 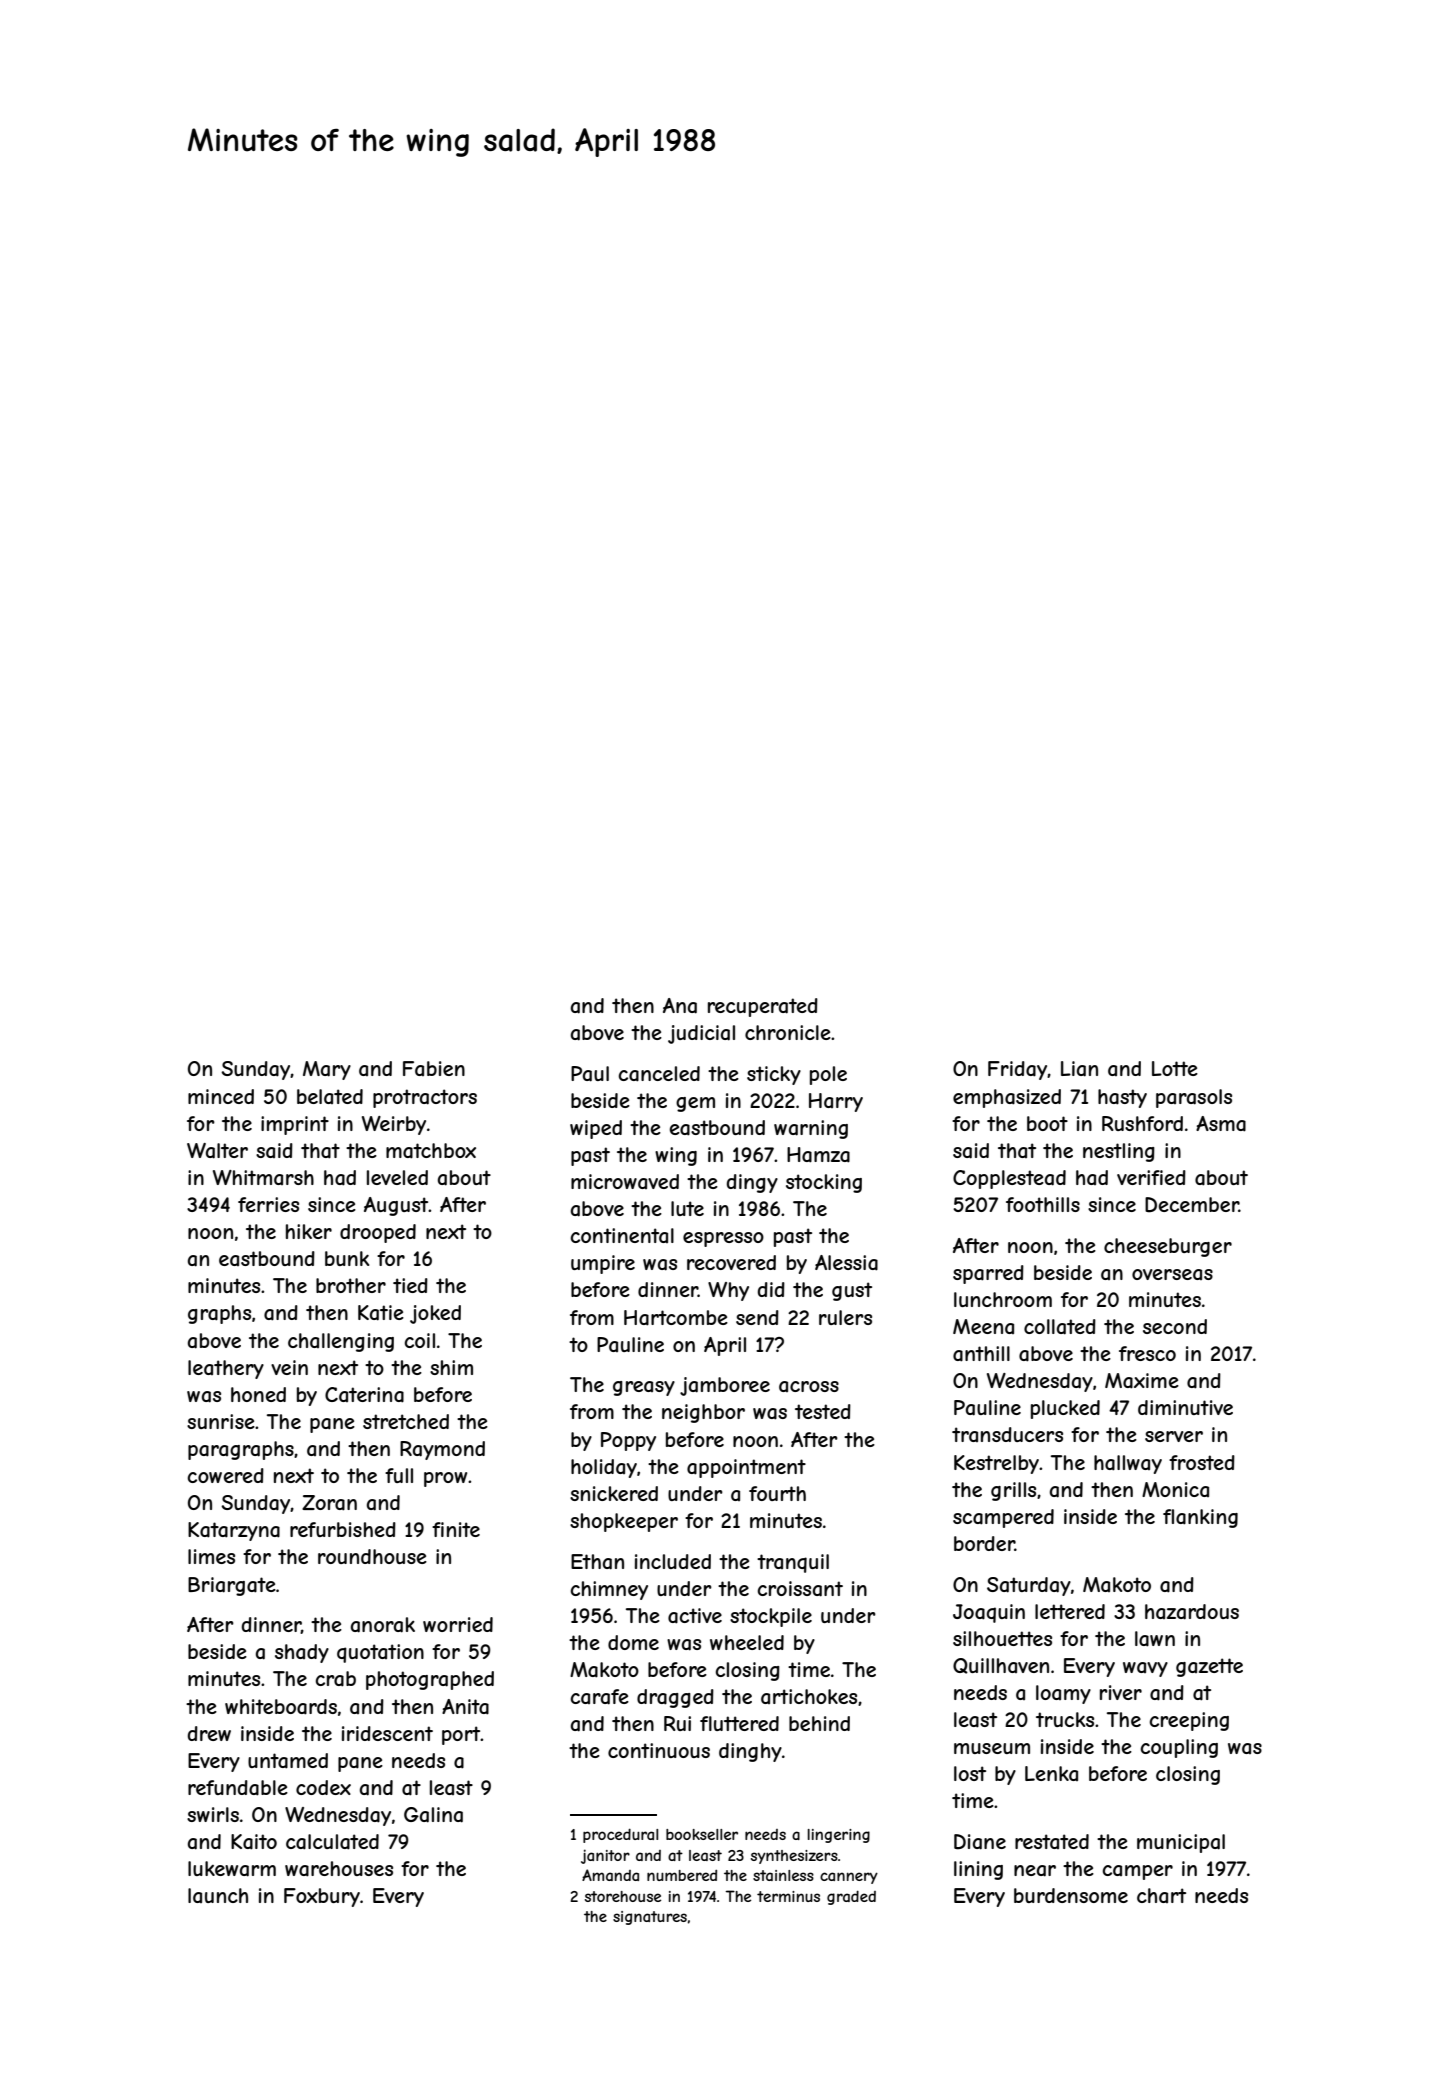 What do you see at coordinates (659, 1750) in the screenshot?
I see `continuous` at bounding box center [659, 1750].
